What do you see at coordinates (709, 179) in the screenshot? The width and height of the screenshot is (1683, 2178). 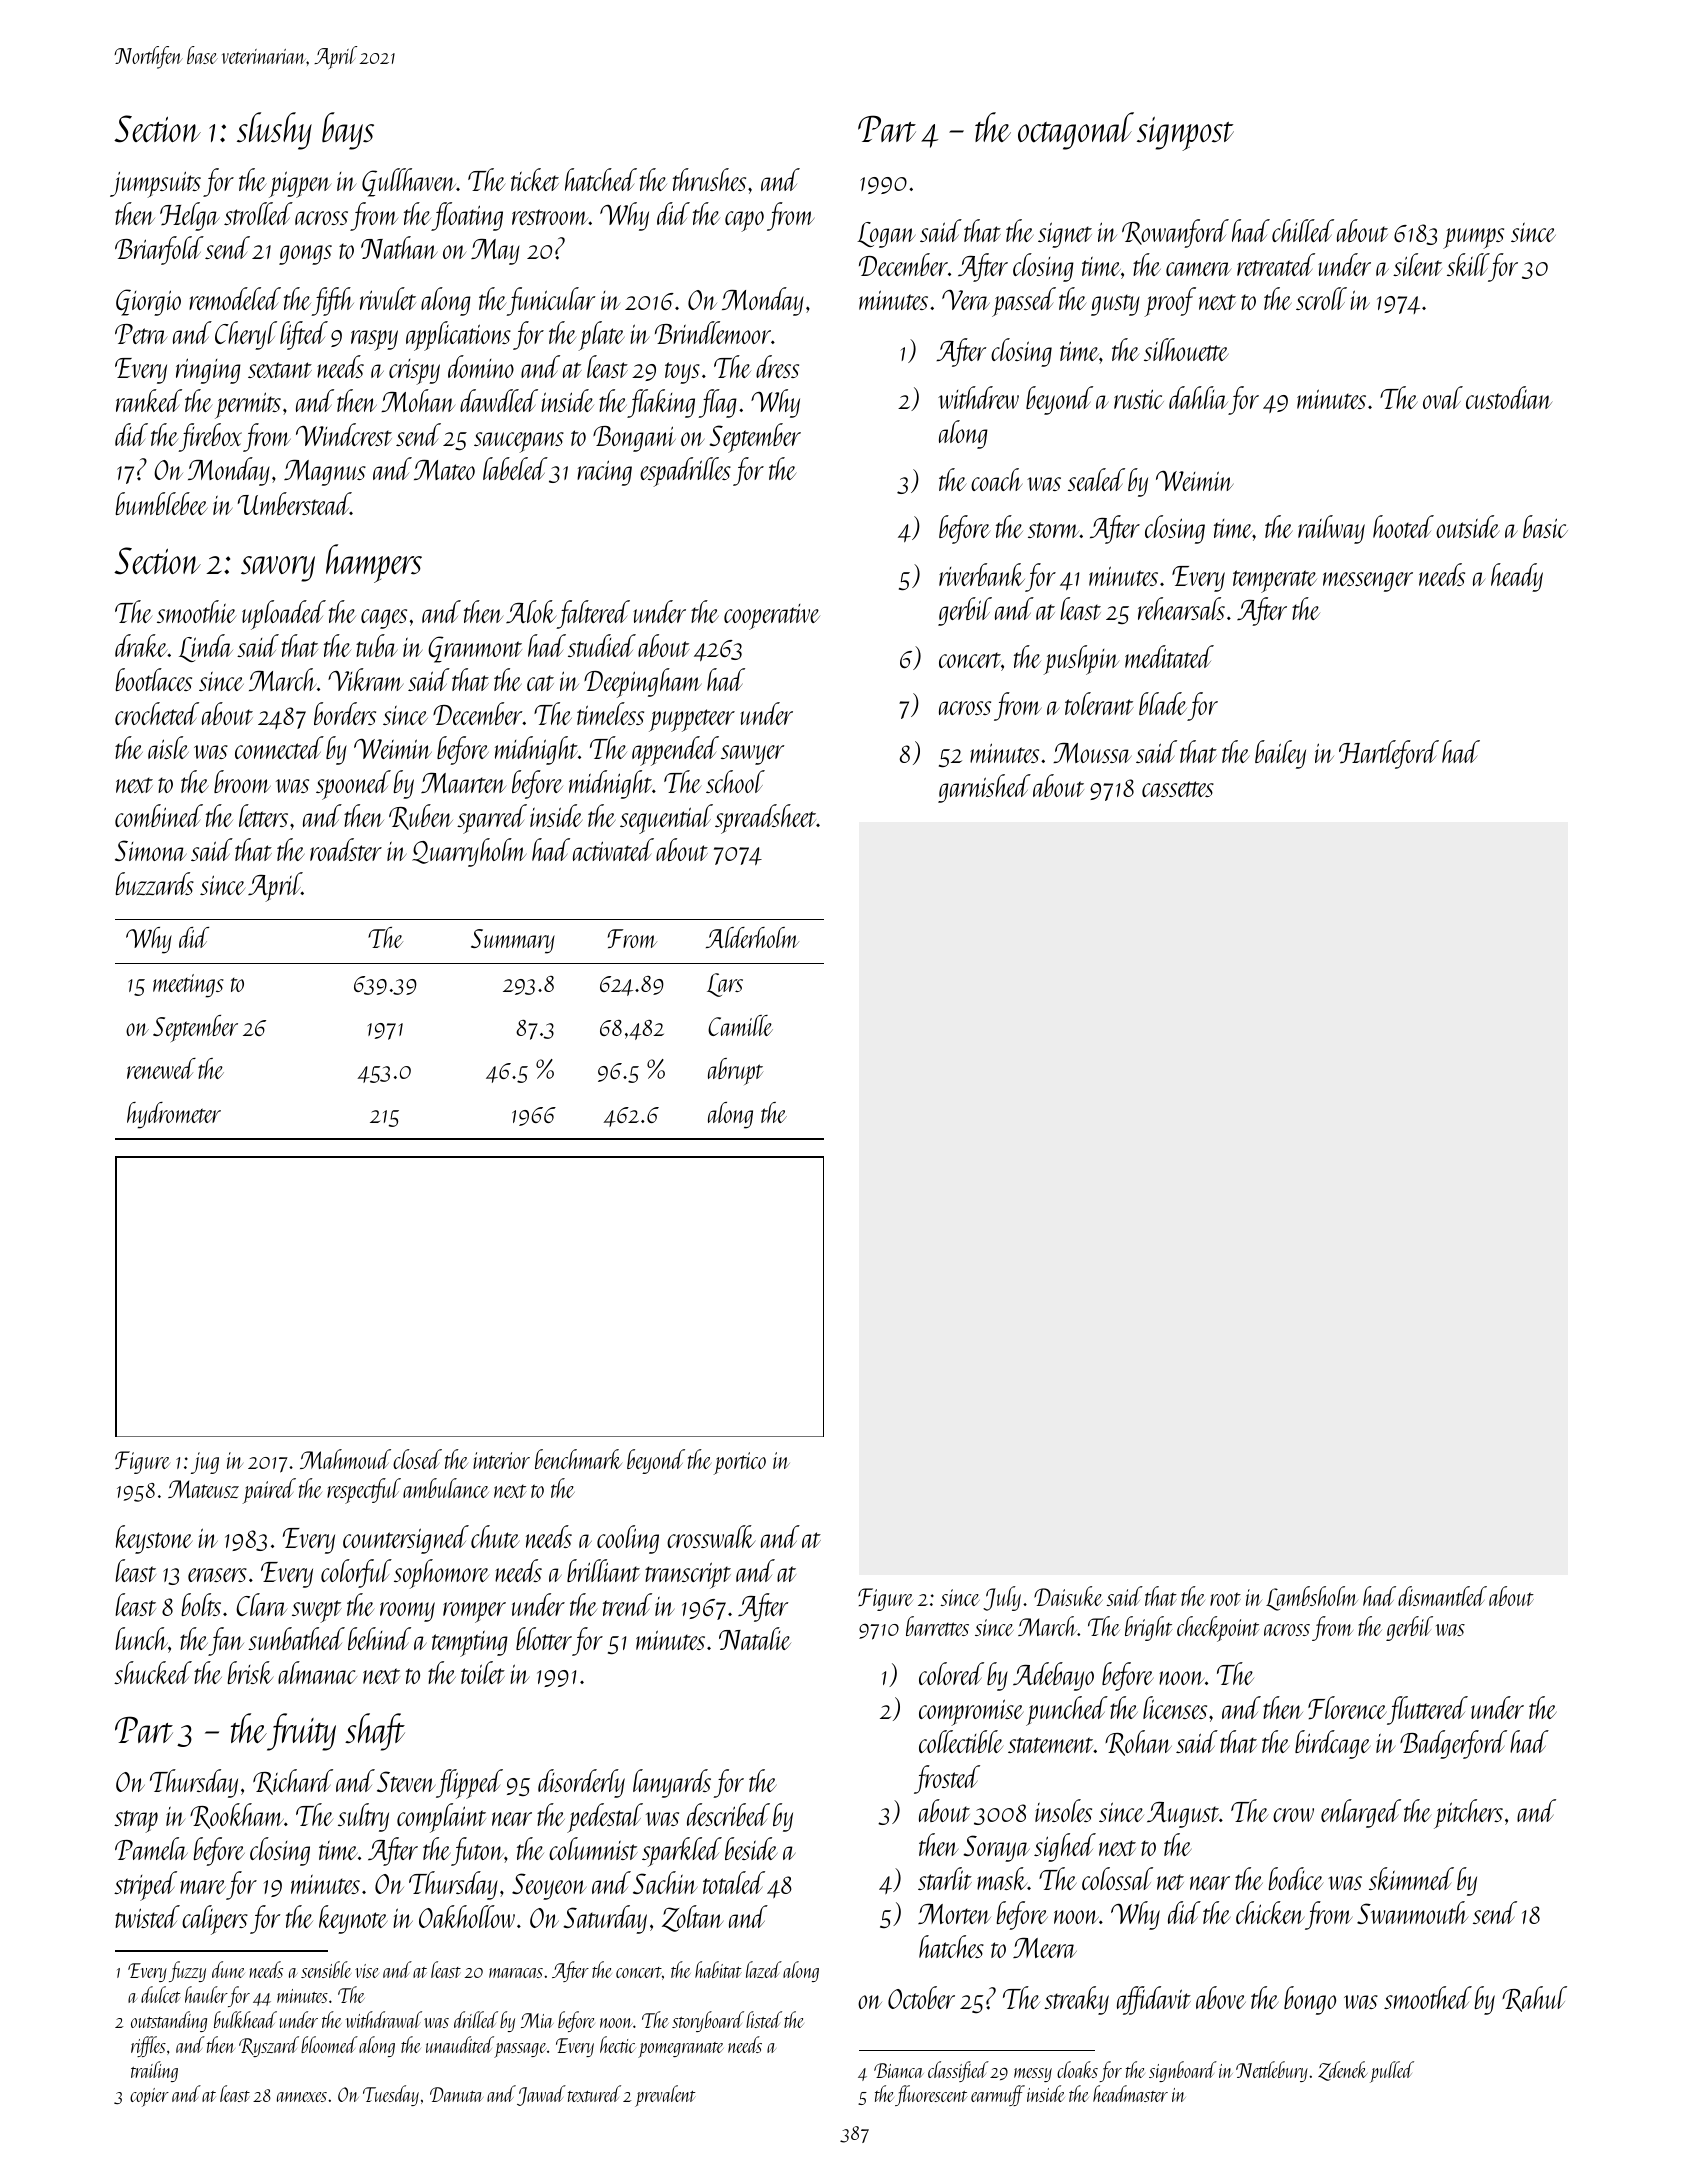 I see `thrushes` at bounding box center [709, 179].
